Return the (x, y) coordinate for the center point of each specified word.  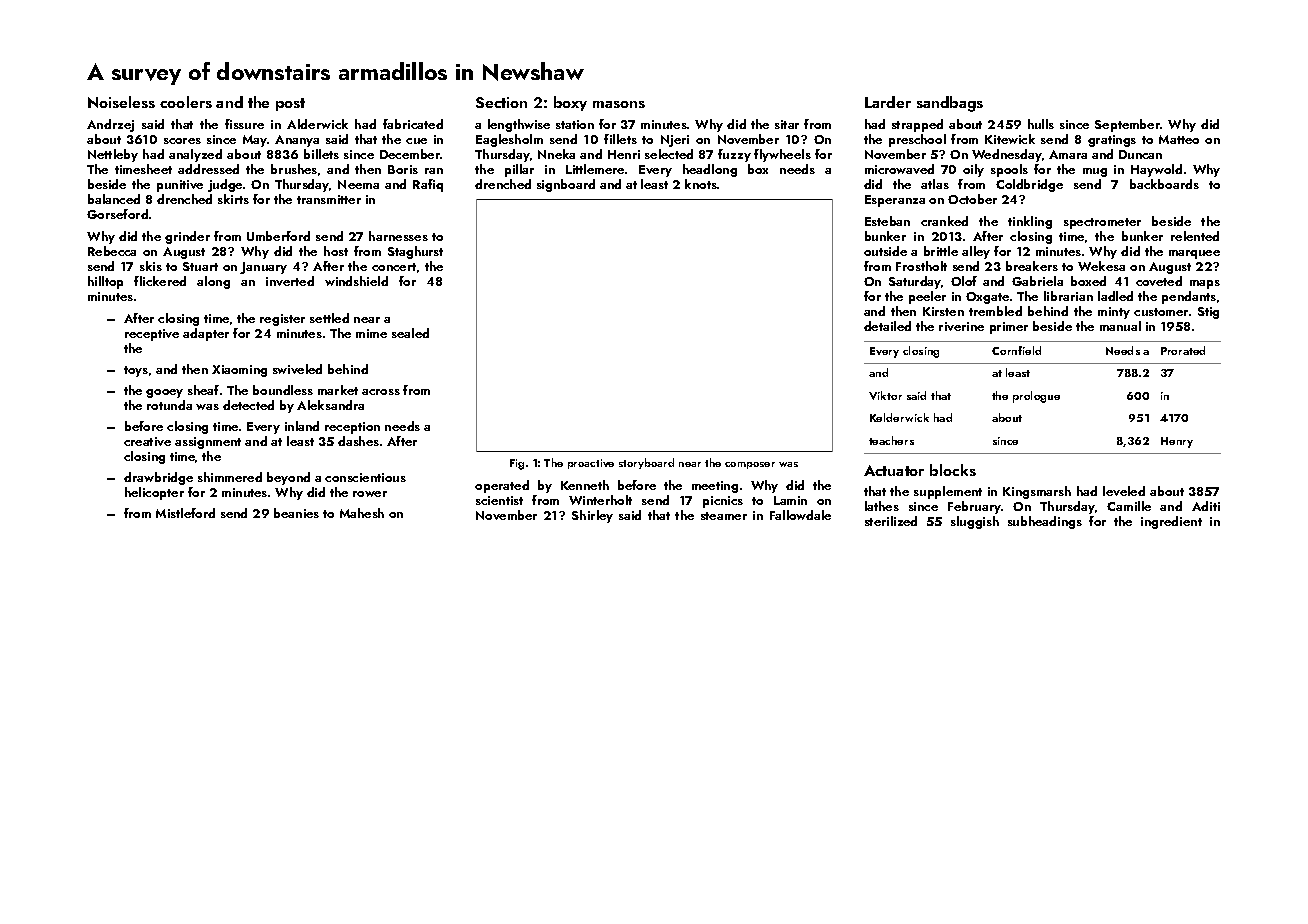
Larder (888, 102)
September (1128, 125)
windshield (356, 281)
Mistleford (185, 513)
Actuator (894, 470)
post (290, 104)
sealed (410, 333)
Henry (1177, 442)
